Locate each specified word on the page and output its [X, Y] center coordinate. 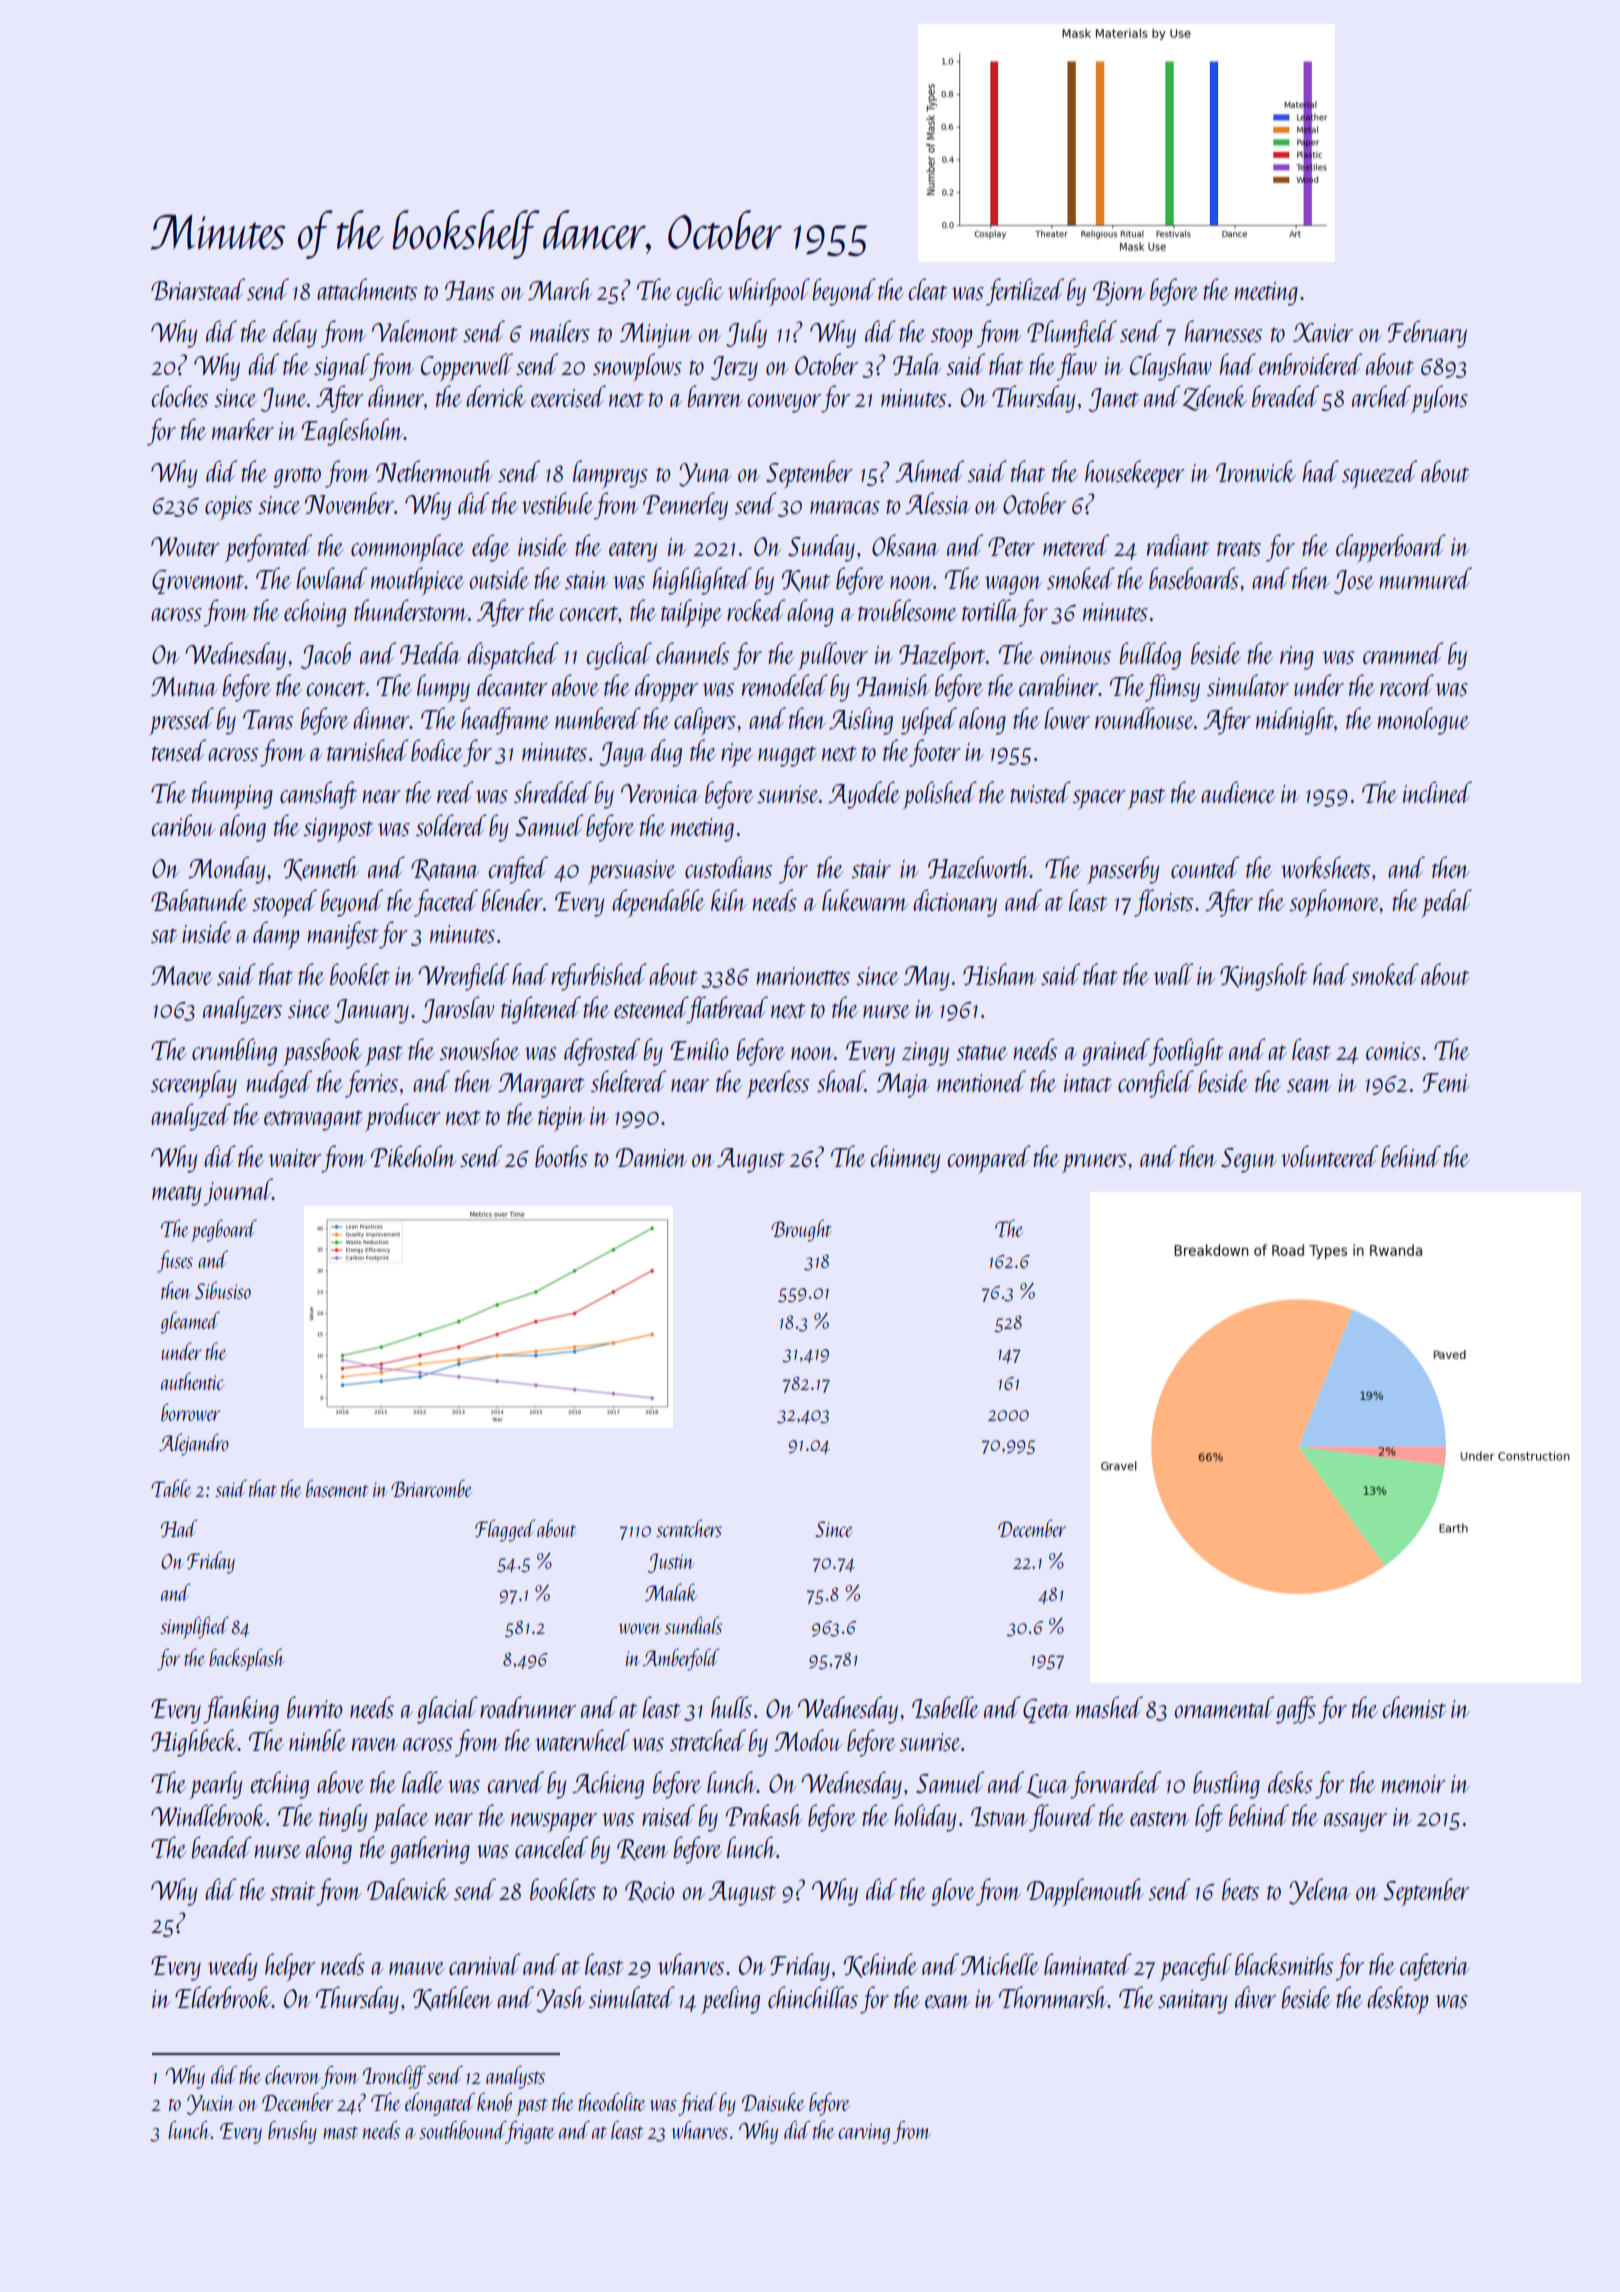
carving [864, 2133]
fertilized [1025, 292]
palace [401, 1818]
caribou [183, 825]
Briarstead [198, 289]
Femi [1446, 1082]
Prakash [763, 1815]
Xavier [1323, 332]
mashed [1109, 1707]
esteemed [651, 1007]
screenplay [194, 1084]
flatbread [728, 1010]
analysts [515, 2077]
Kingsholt [1263, 977]
